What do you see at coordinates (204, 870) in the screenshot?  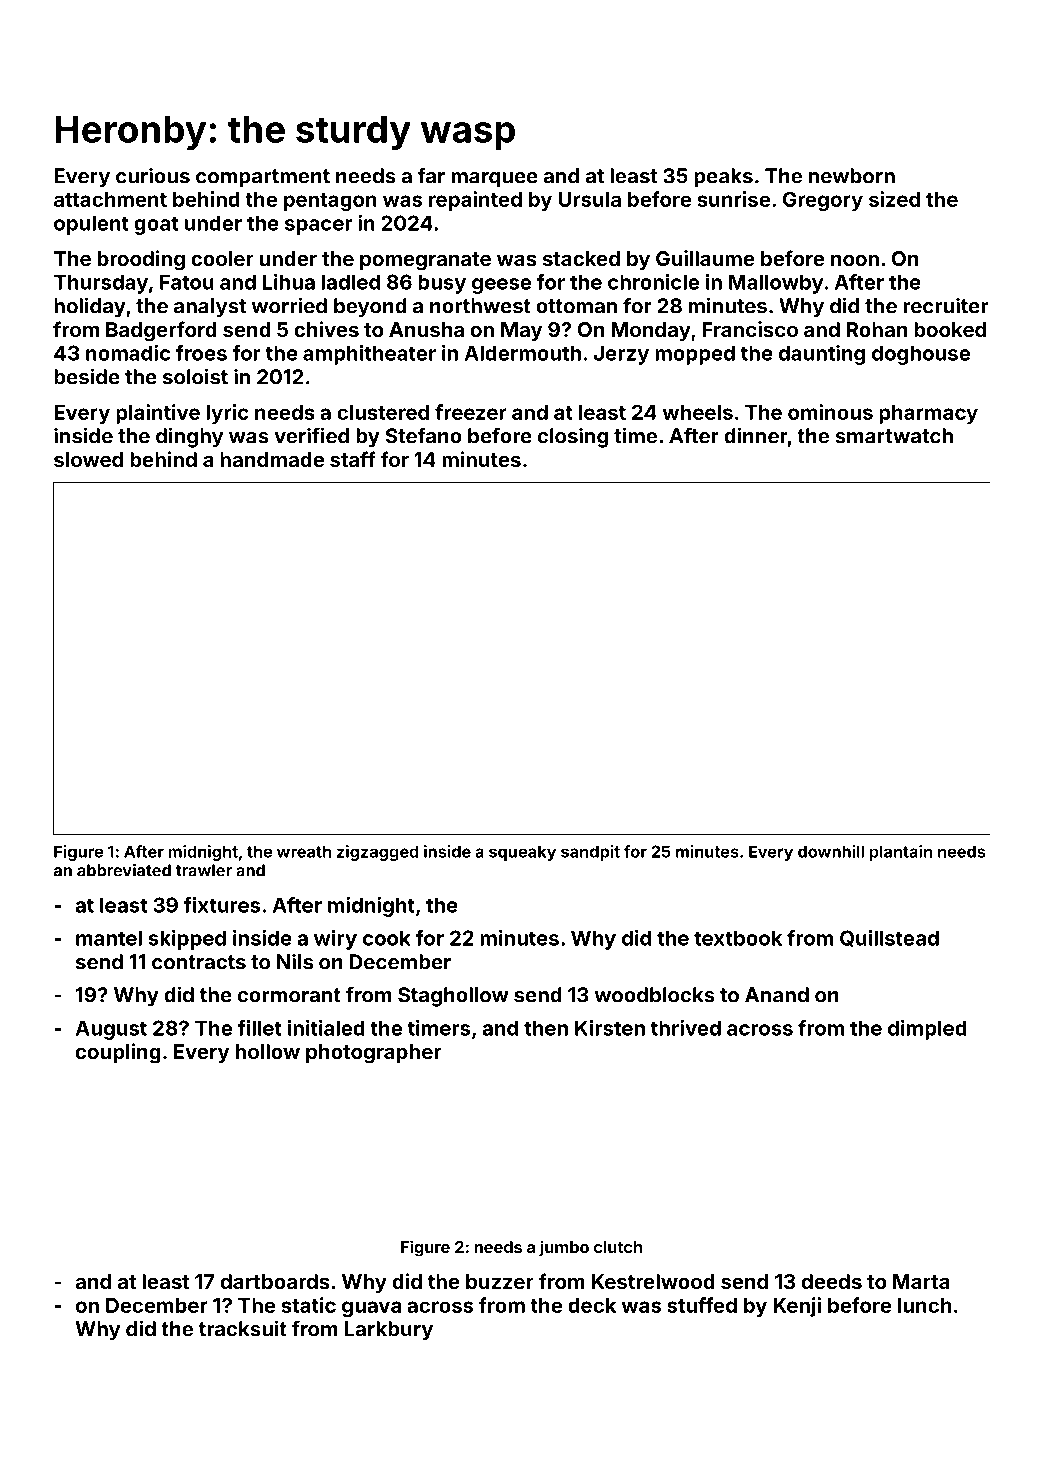 I see `trawler` at bounding box center [204, 870].
